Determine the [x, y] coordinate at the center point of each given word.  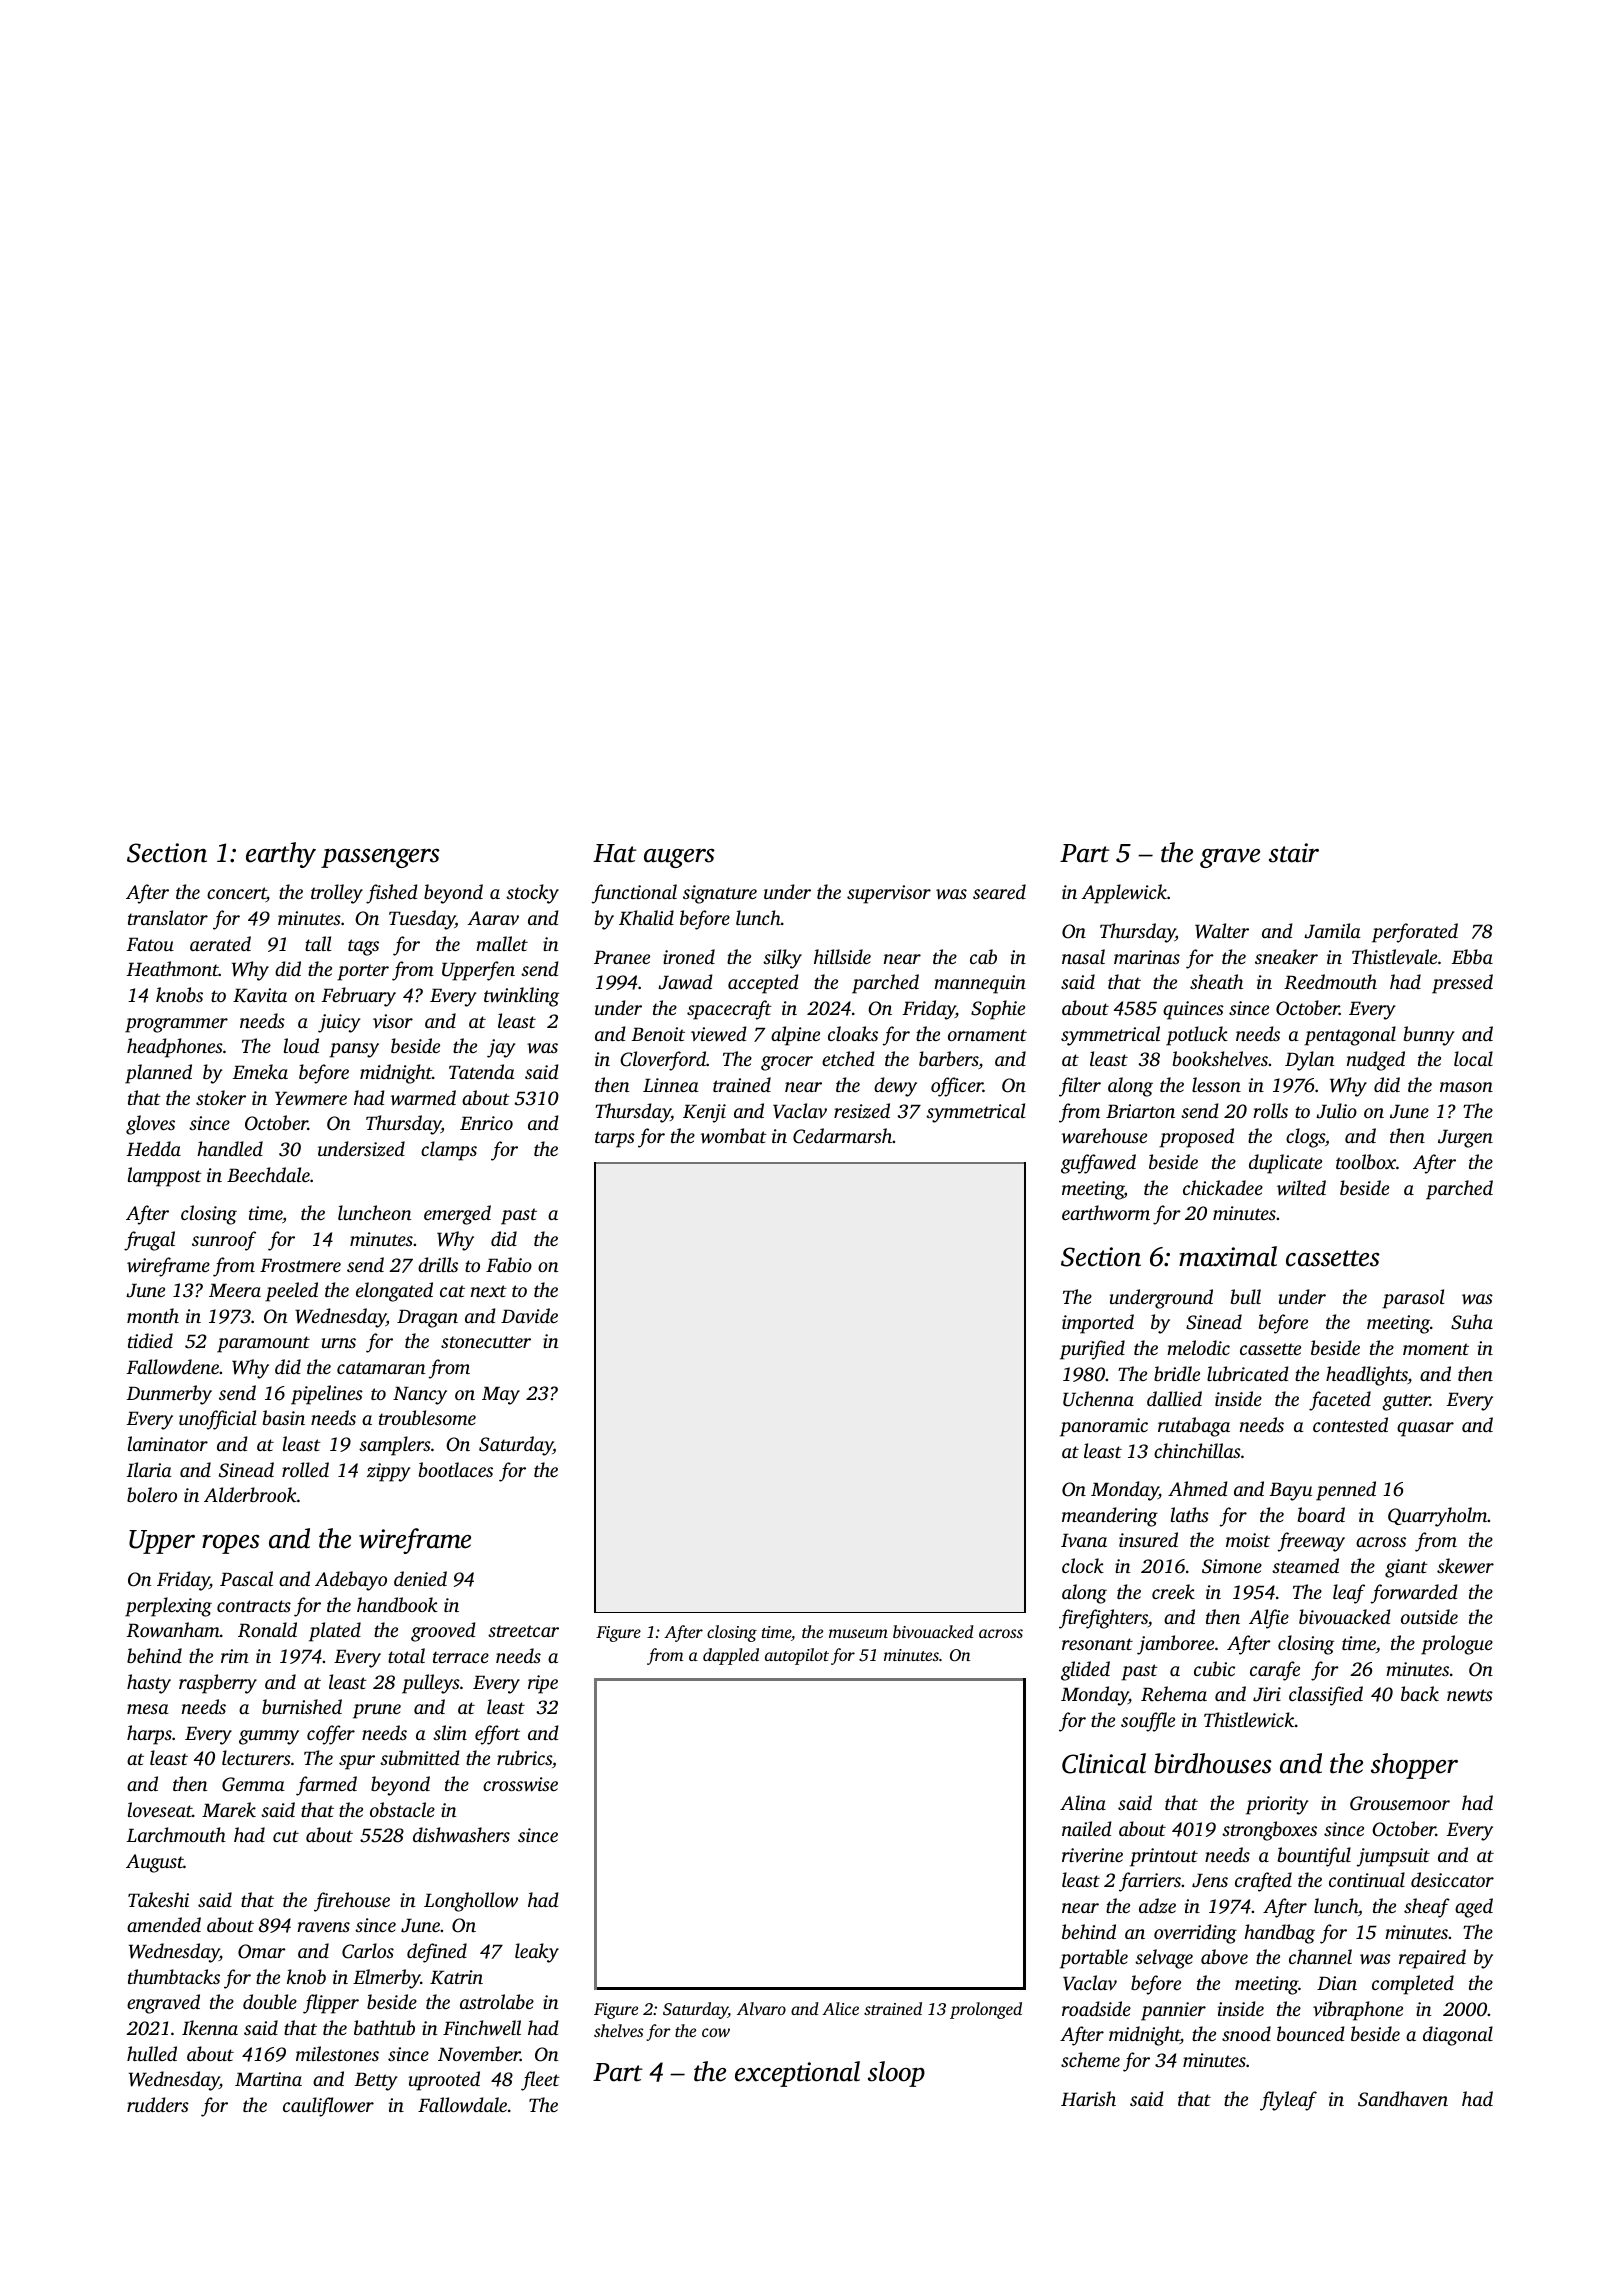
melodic [1198, 1347]
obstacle [402, 1809]
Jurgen [1465, 1138]
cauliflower [328, 2107]
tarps [615, 1139]
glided [1085, 1671]
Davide [529, 1315]
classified [1326, 1696]
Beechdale [268, 1174]
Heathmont [173, 968]
